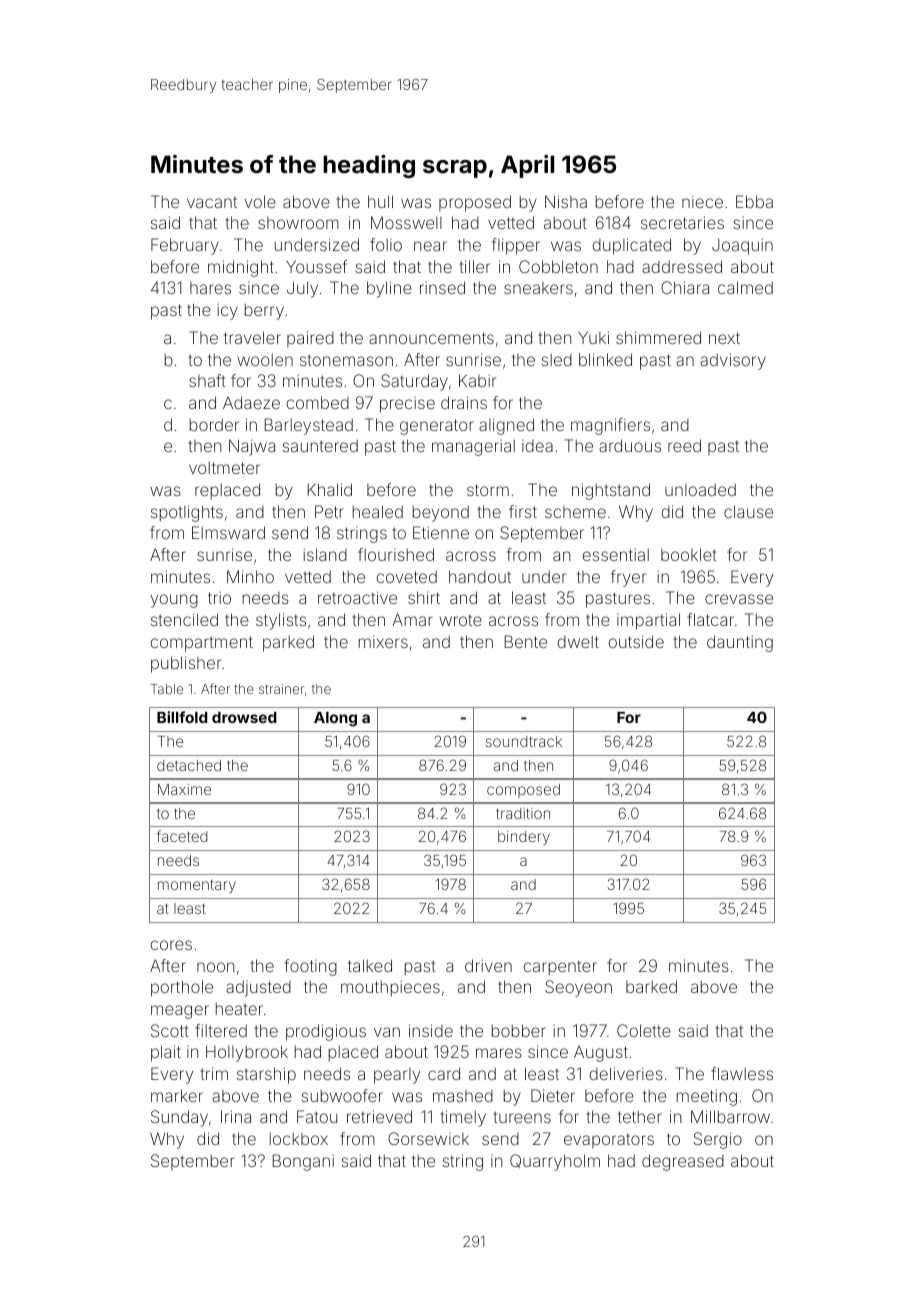 This screenshot has height=1311, width=924. Describe the element at coordinates (740, 643) in the screenshot. I see `daunting` at that location.
